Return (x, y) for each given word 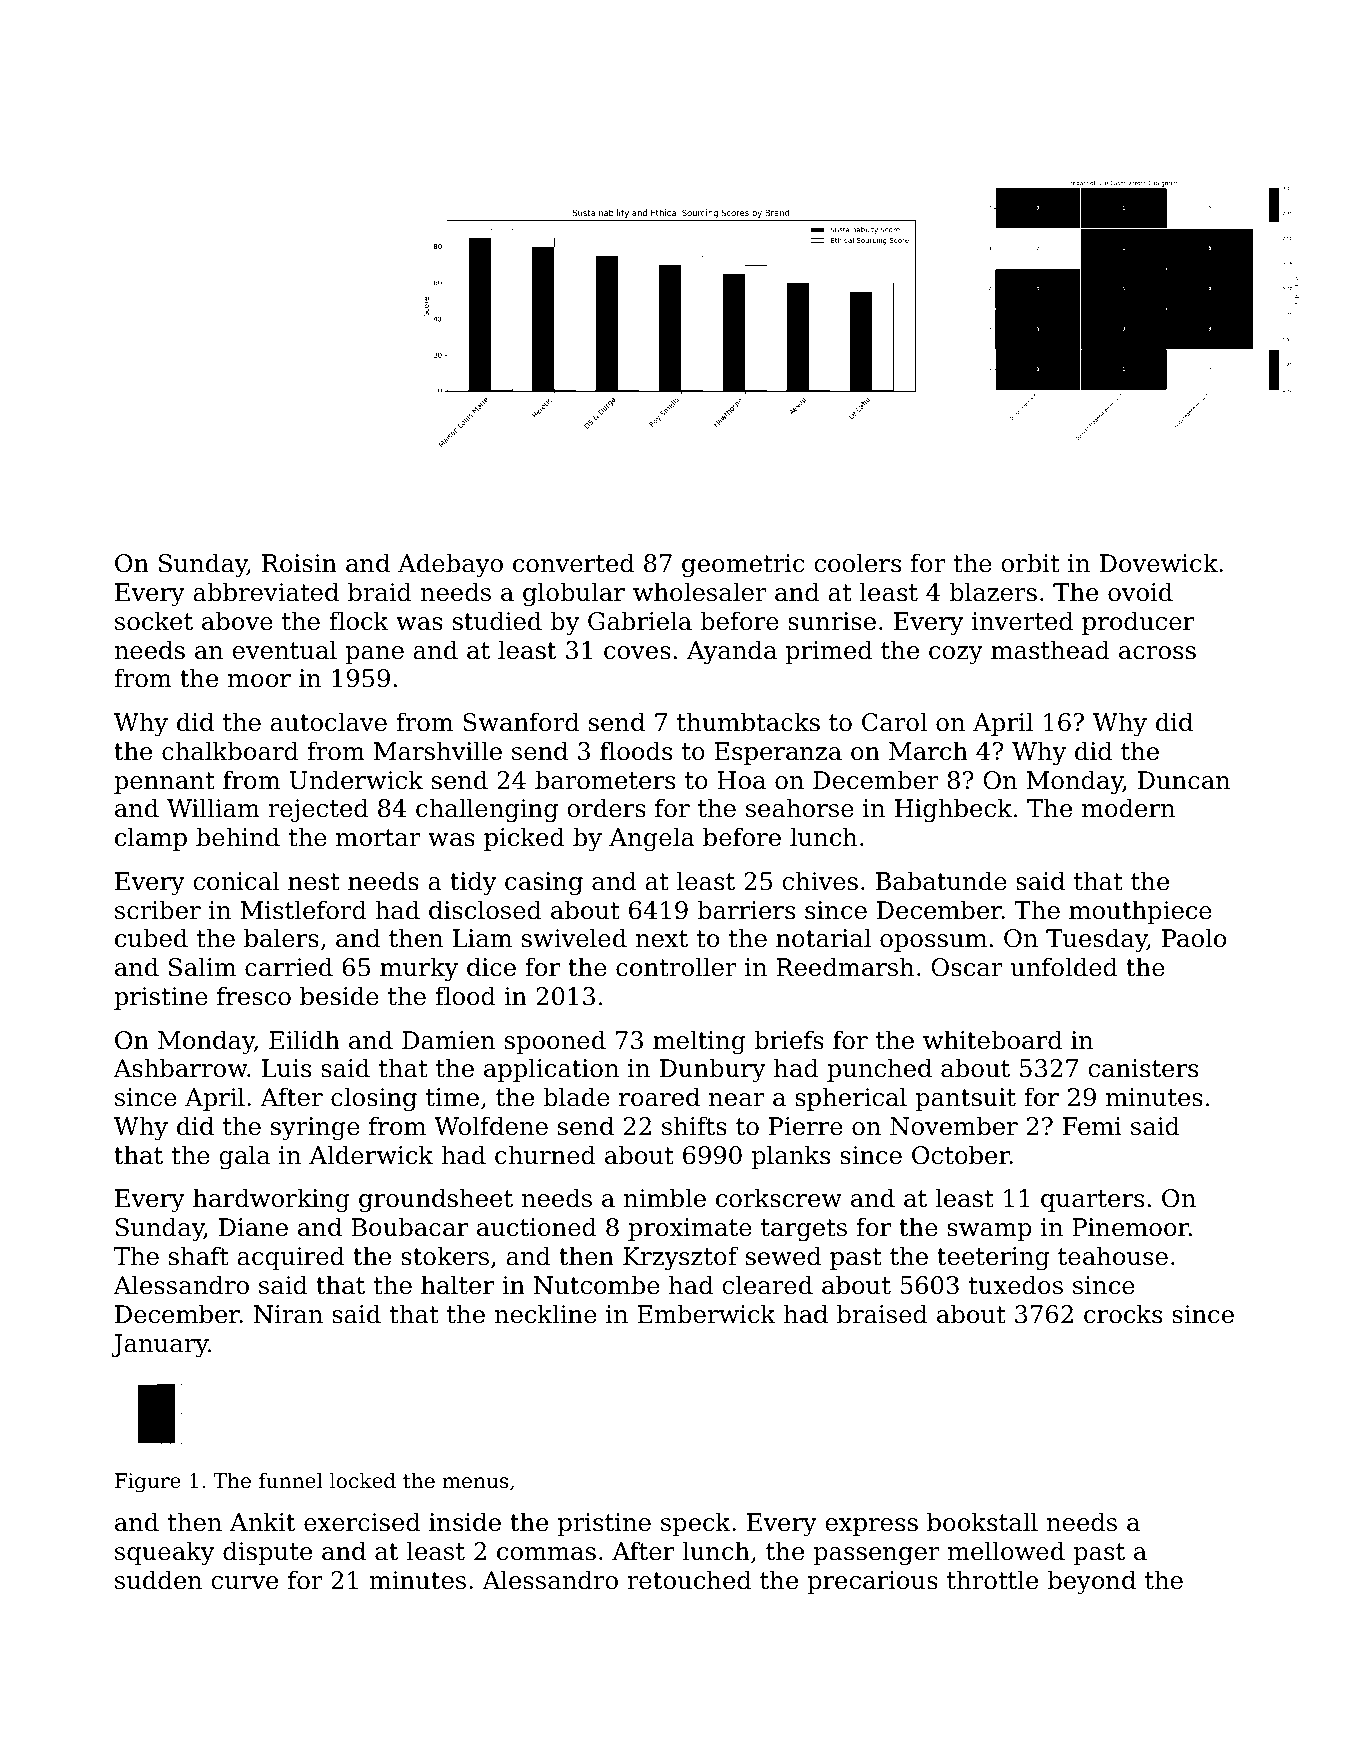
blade (576, 1097)
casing (544, 884)
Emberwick (706, 1314)
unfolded (1064, 967)
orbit (1030, 563)
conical (236, 881)
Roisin (299, 563)
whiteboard (992, 1040)
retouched (689, 1580)
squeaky (165, 1553)
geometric (743, 566)
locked (363, 1480)
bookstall (982, 1522)
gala (244, 1157)
